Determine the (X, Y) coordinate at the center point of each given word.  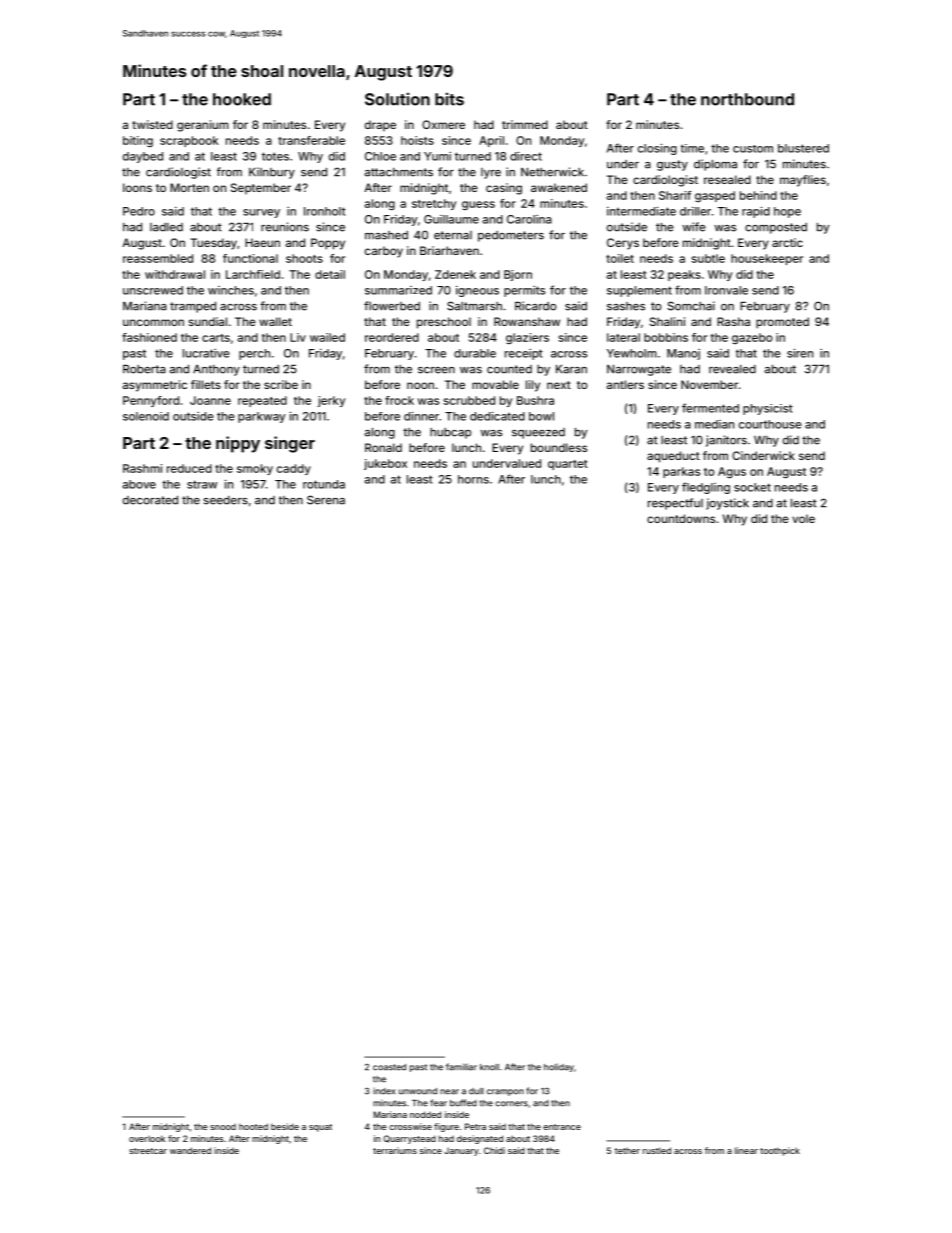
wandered (190, 1150)
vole (803, 518)
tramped (193, 307)
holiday (559, 1067)
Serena (326, 500)
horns (473, 479)
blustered (803, 148)
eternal (453, 235)
